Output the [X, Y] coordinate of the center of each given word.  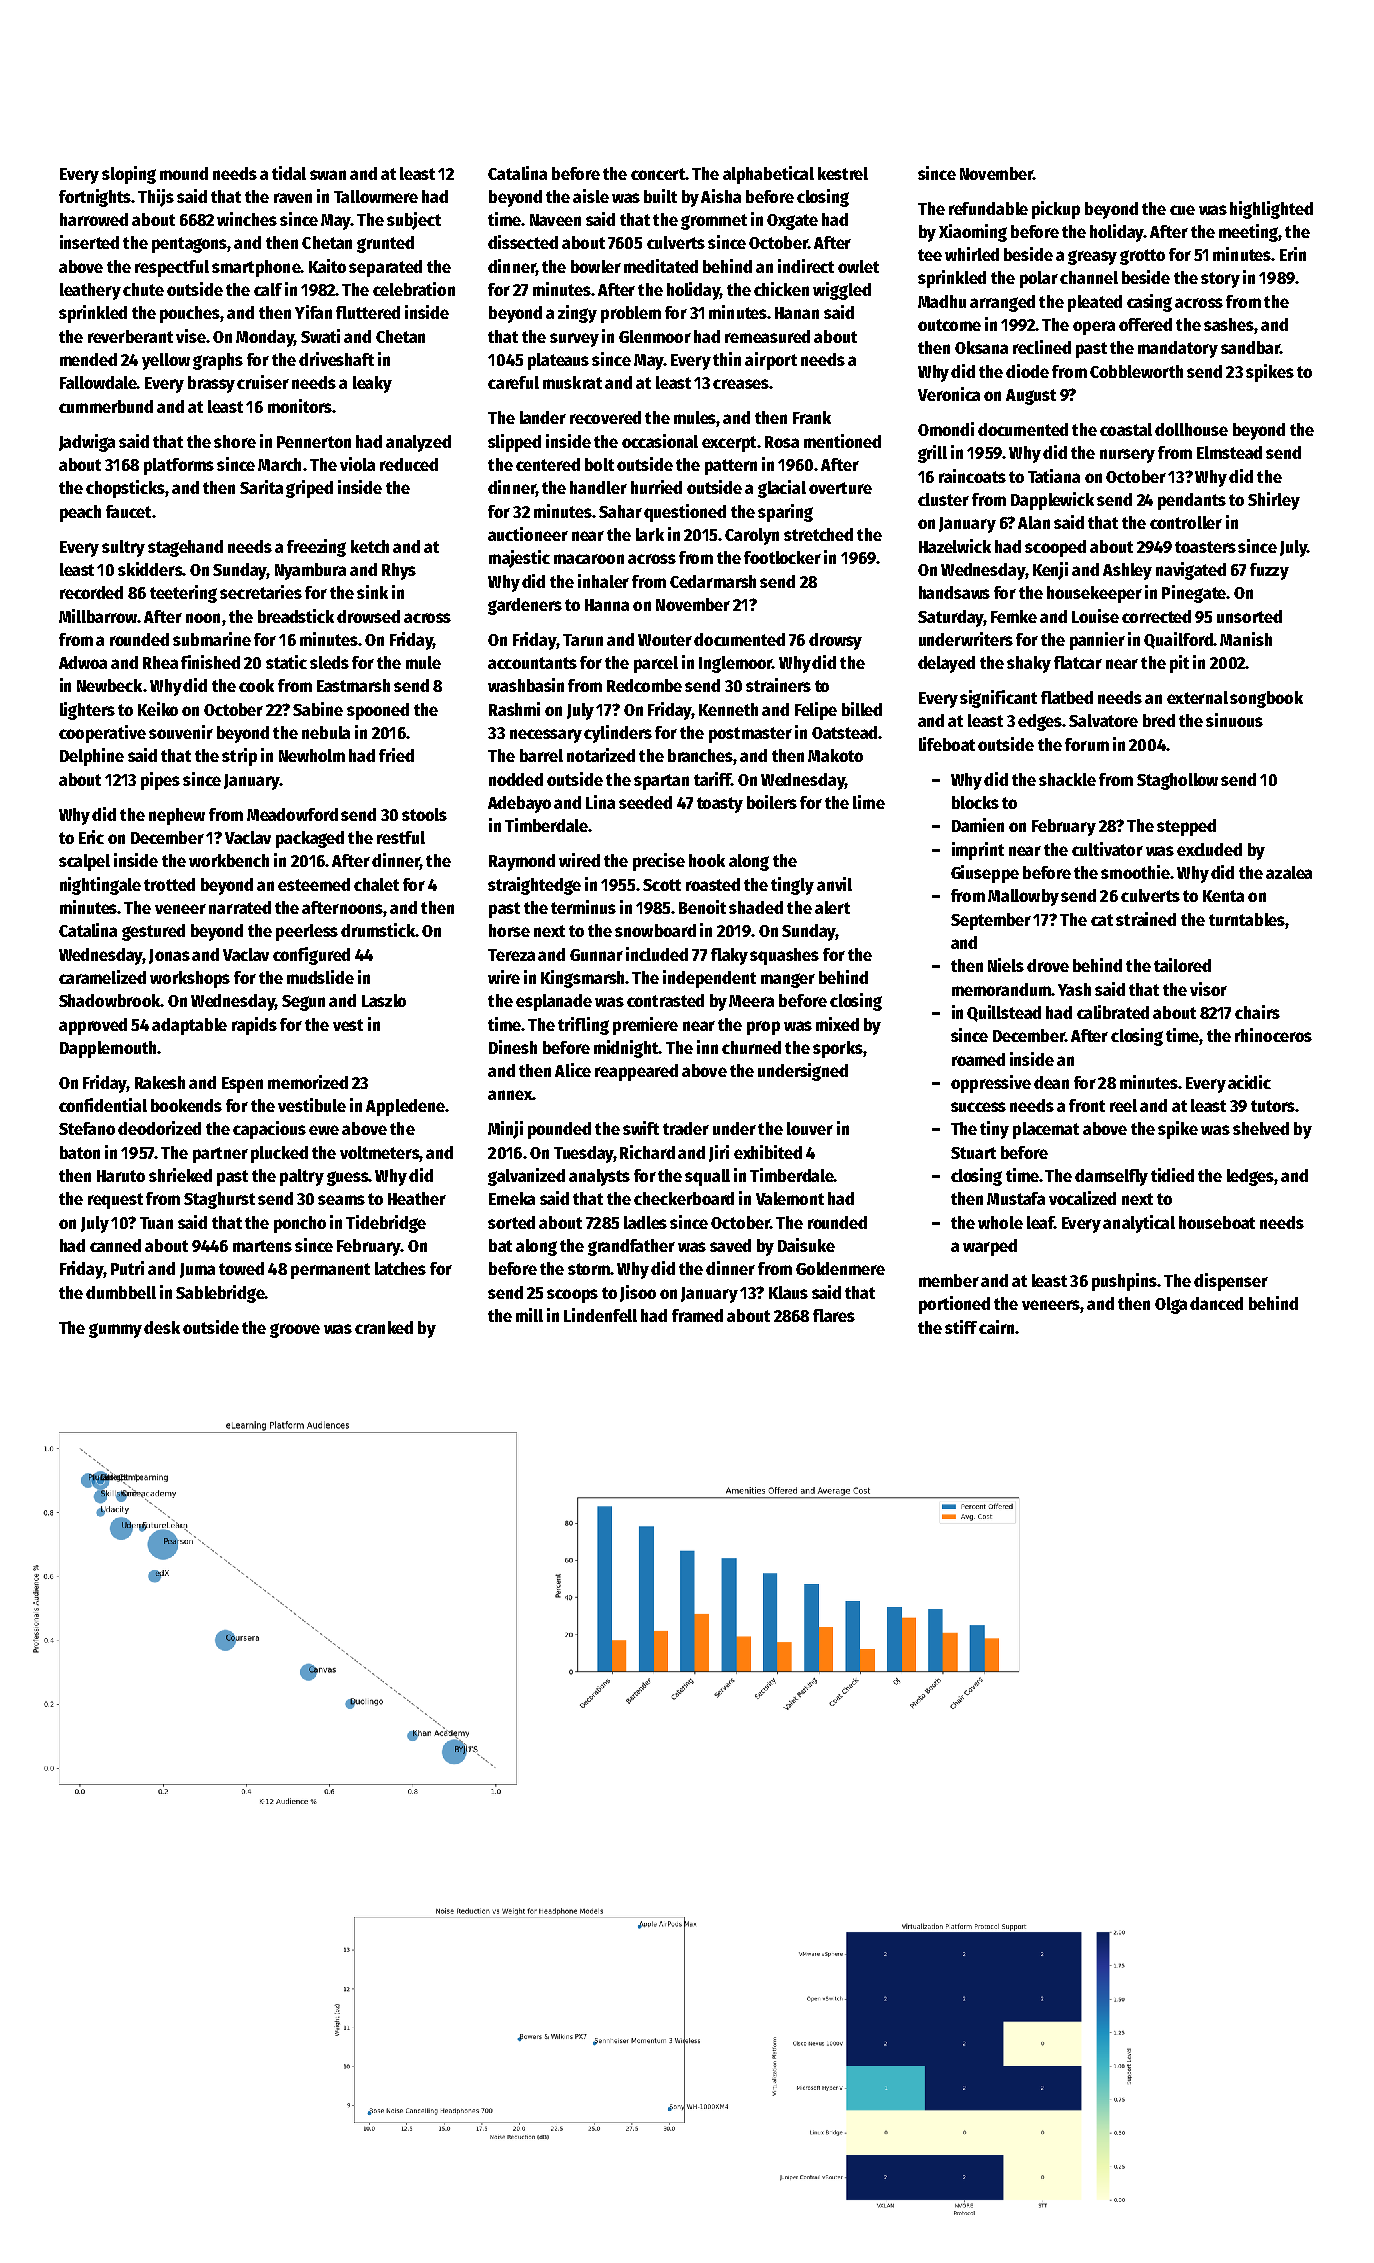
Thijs [156, 198]
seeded [645, 802]
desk [162, 1327]
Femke [1014, 616]
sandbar [1250, 347]
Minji [505, 1130]
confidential [103, 1105]
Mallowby [1023, 897]
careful [513, 382]
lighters [87, 711]
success [978, 1107]
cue [1182, 210]
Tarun [583, 640]
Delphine [92, 757]
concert [658, 174]
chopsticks [125, 489]
